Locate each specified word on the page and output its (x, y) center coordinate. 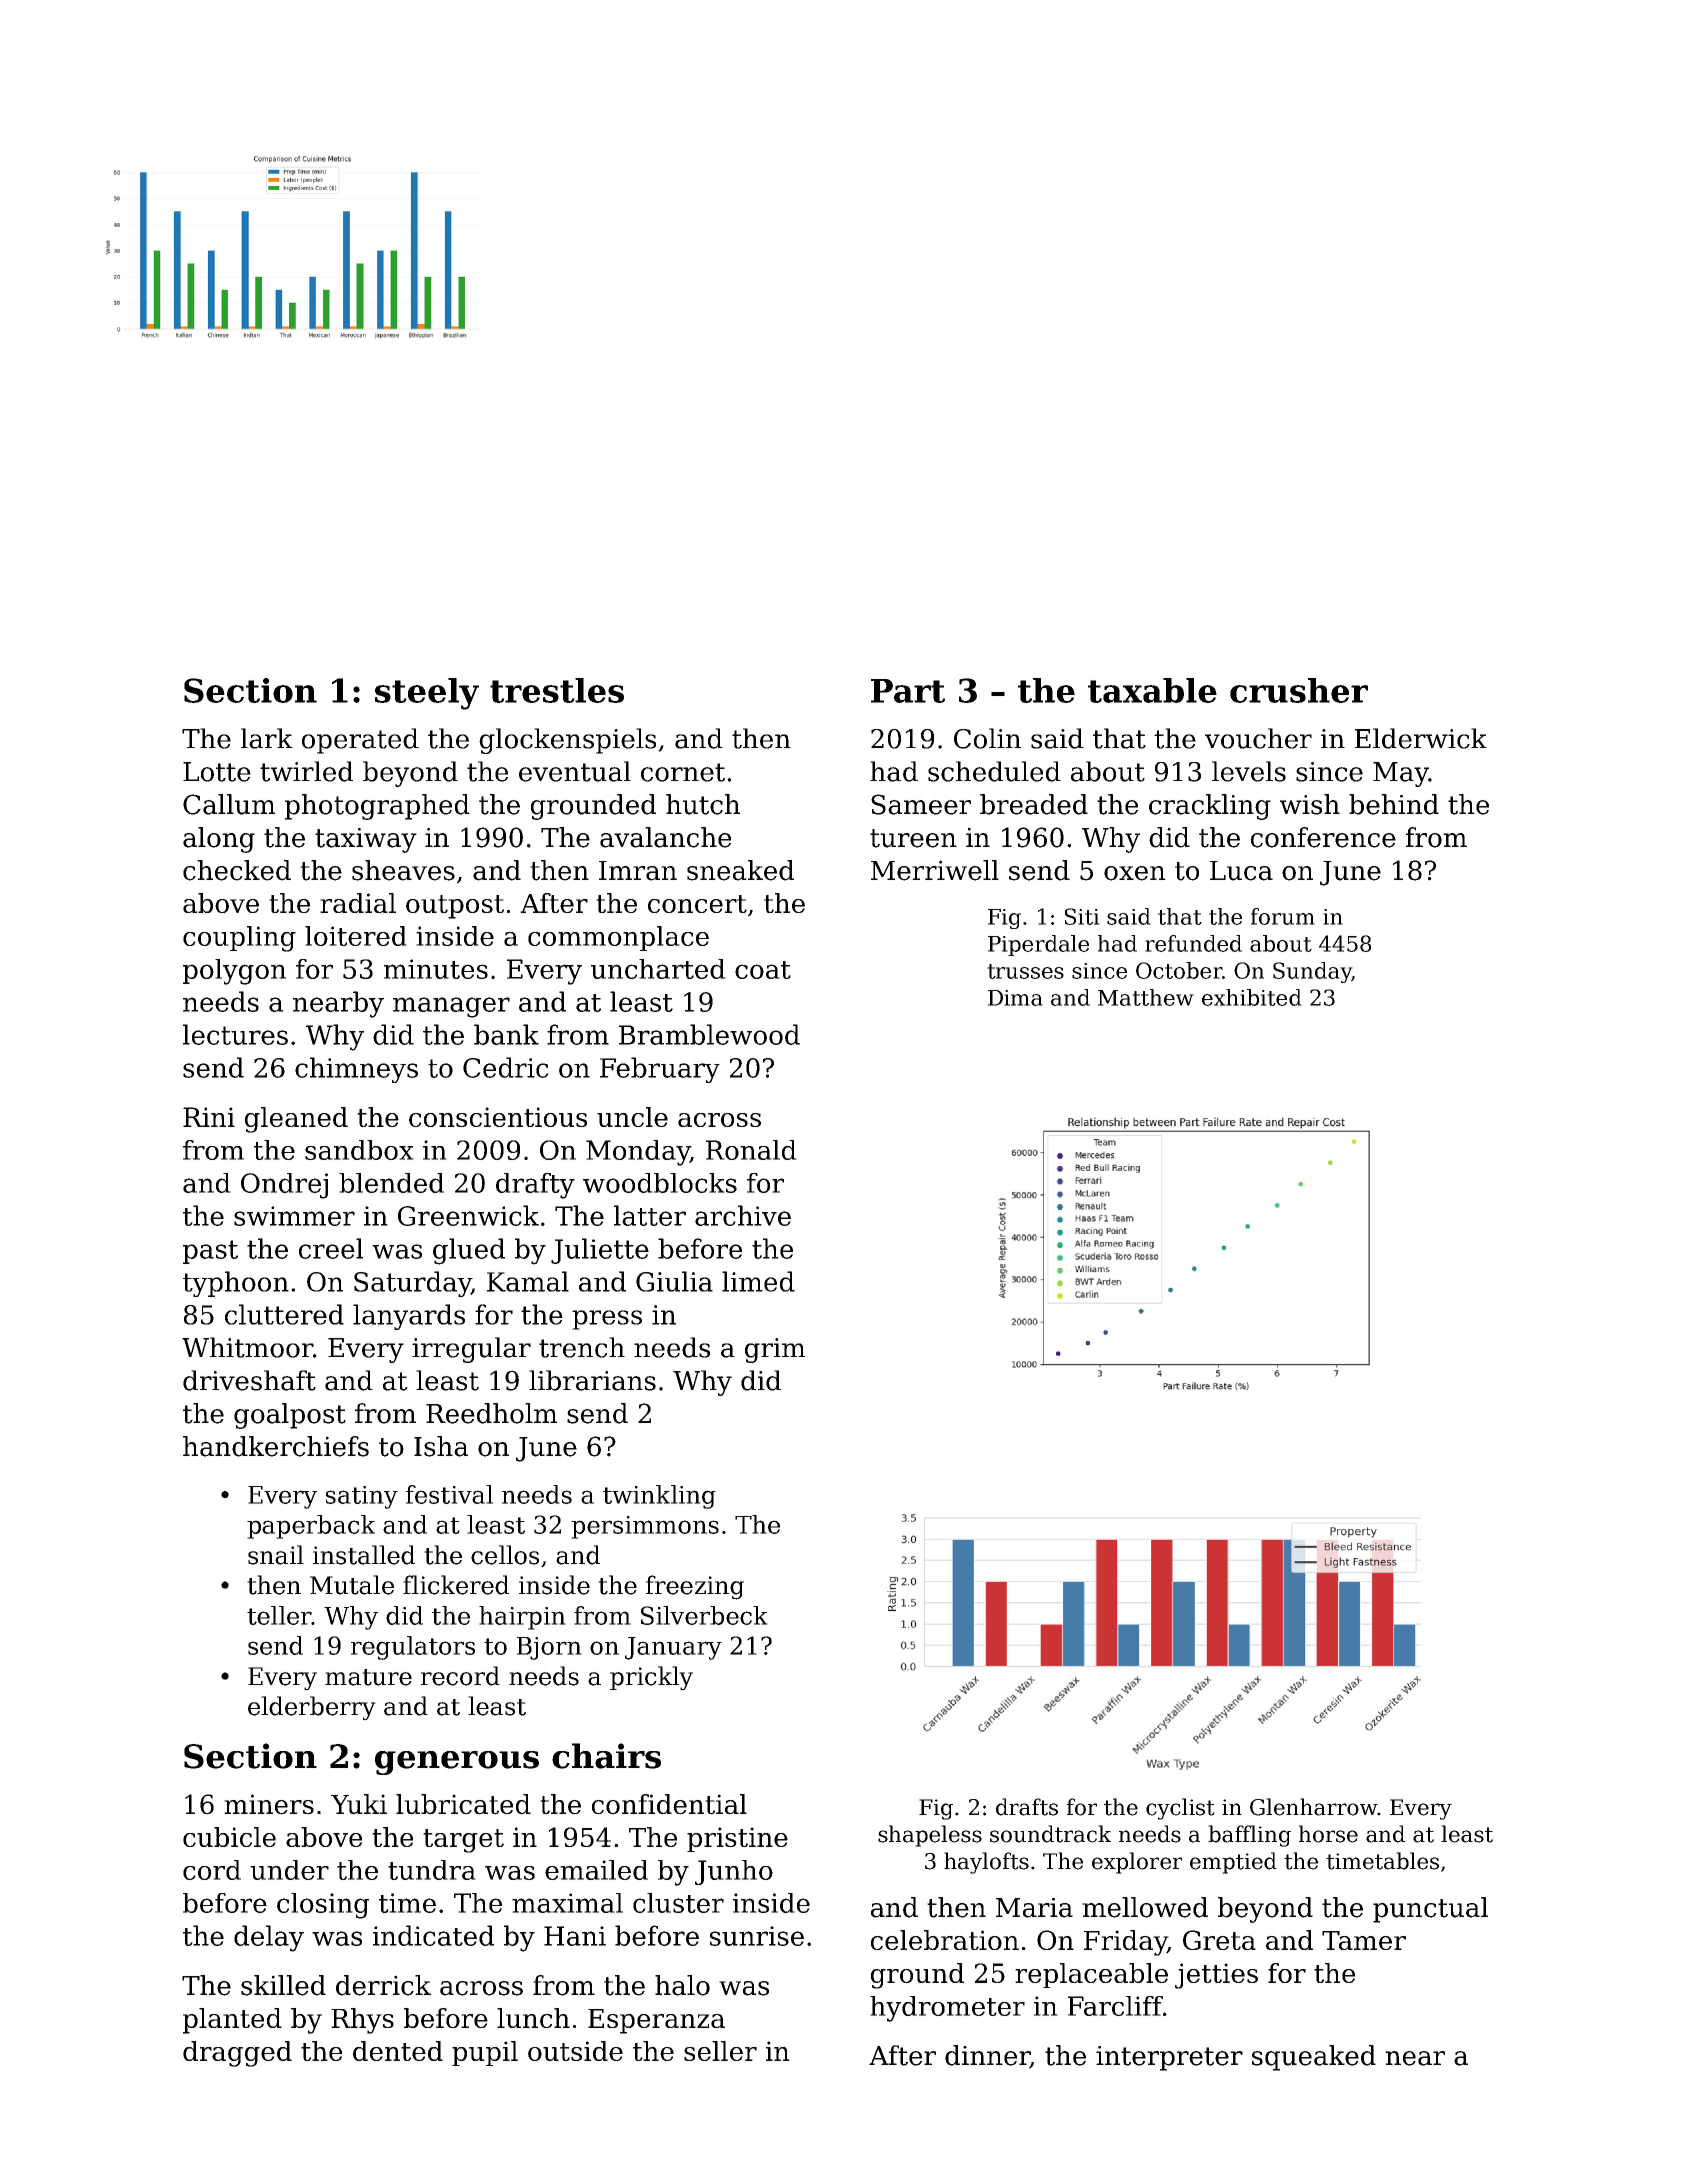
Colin (987, 738)
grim (775, 1350)
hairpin (522, 1618)
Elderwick (1421, 738)
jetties (1216, 1976)
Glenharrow (1314, 1807)
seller (720, 2051)
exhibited (1252, 997)
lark (267, 738)
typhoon (236, 1284)
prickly (651, 1678)
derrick (383, 1985)
